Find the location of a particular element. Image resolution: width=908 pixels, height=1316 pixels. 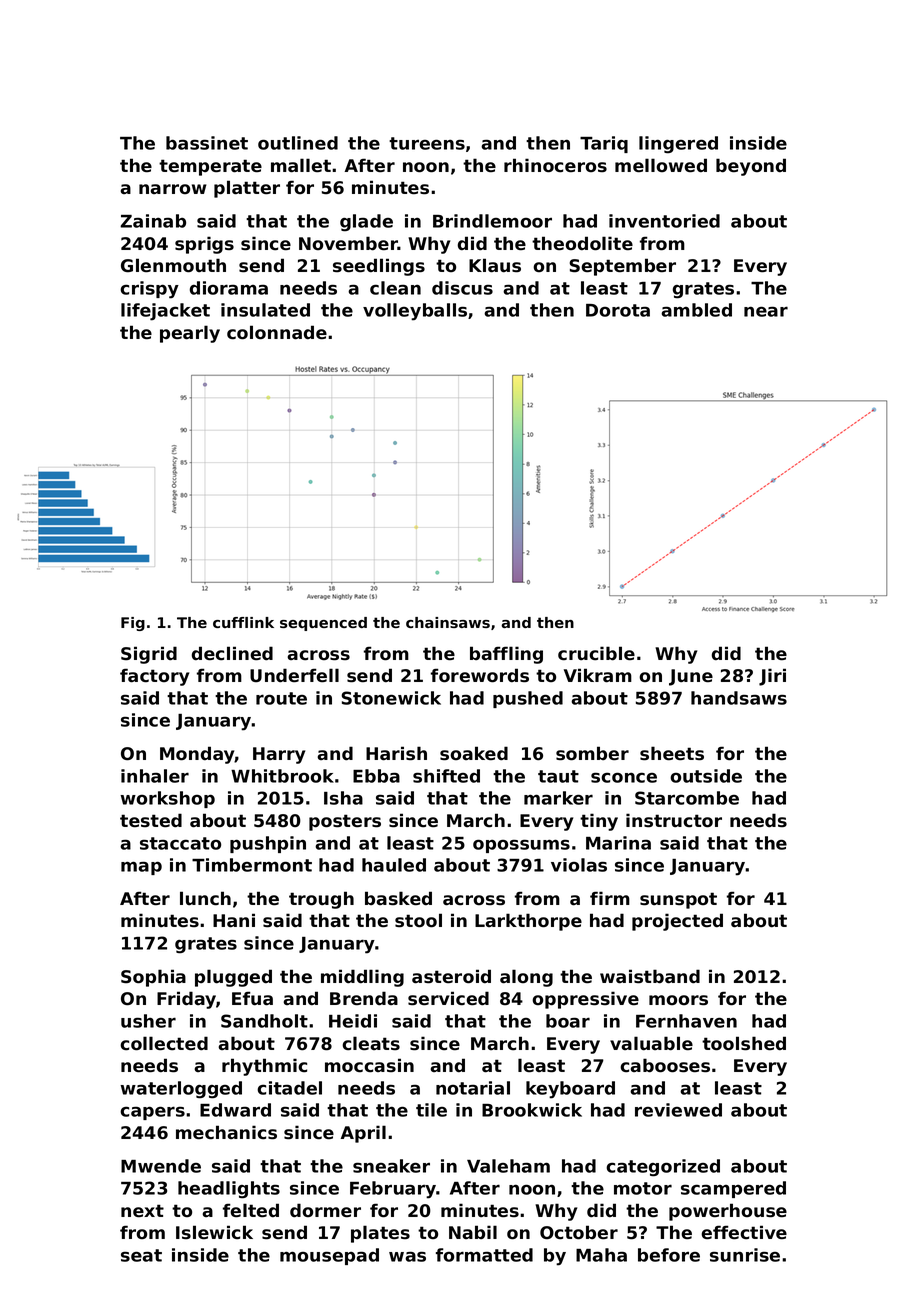

tureens is located at coordinates (427, 143).
